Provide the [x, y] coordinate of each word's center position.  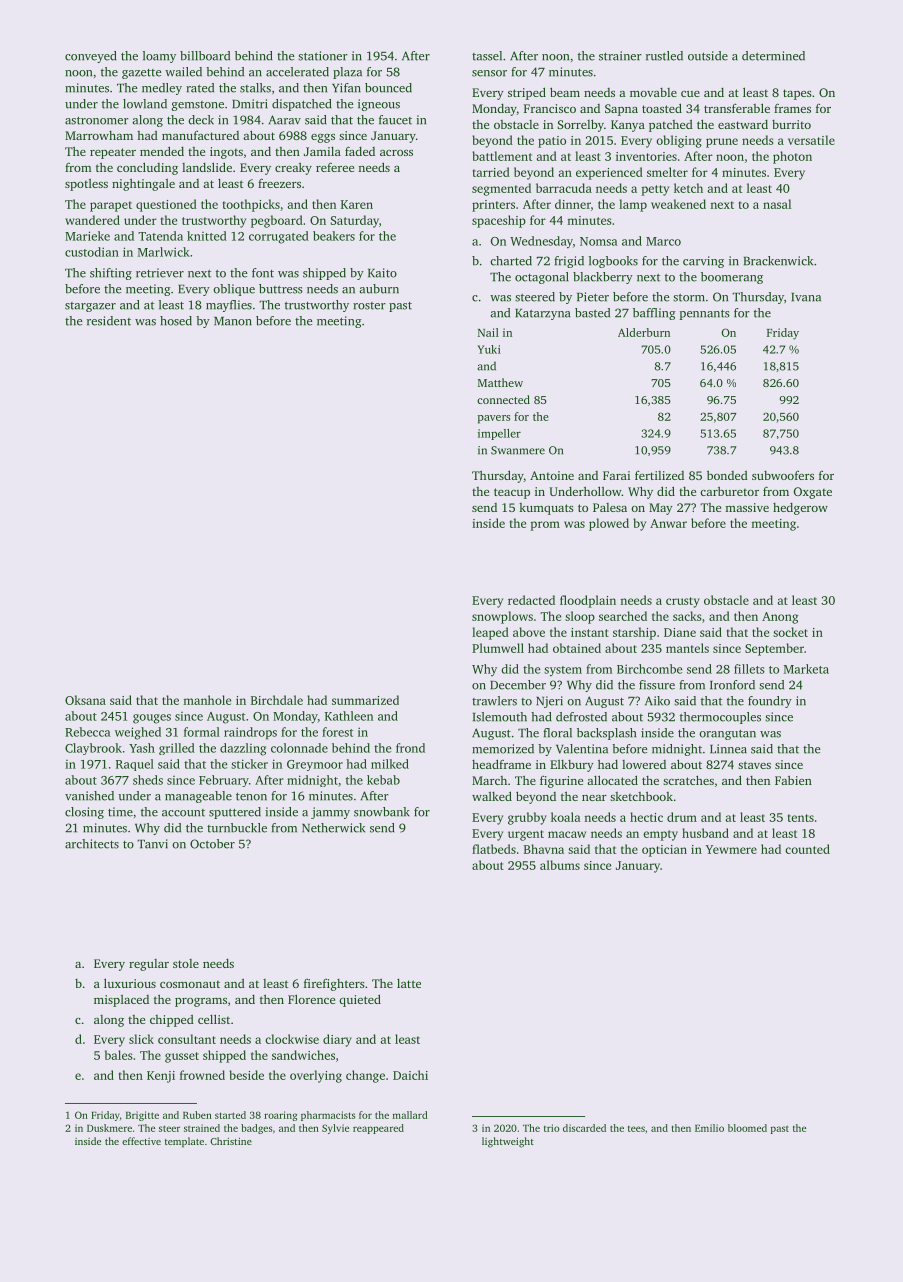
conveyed [91, 57]
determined [773, 56]
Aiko [657, 701]
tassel [487, 56]
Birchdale [277, 700]
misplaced [121, 1001]
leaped [490, 633]
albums [560, 865]
